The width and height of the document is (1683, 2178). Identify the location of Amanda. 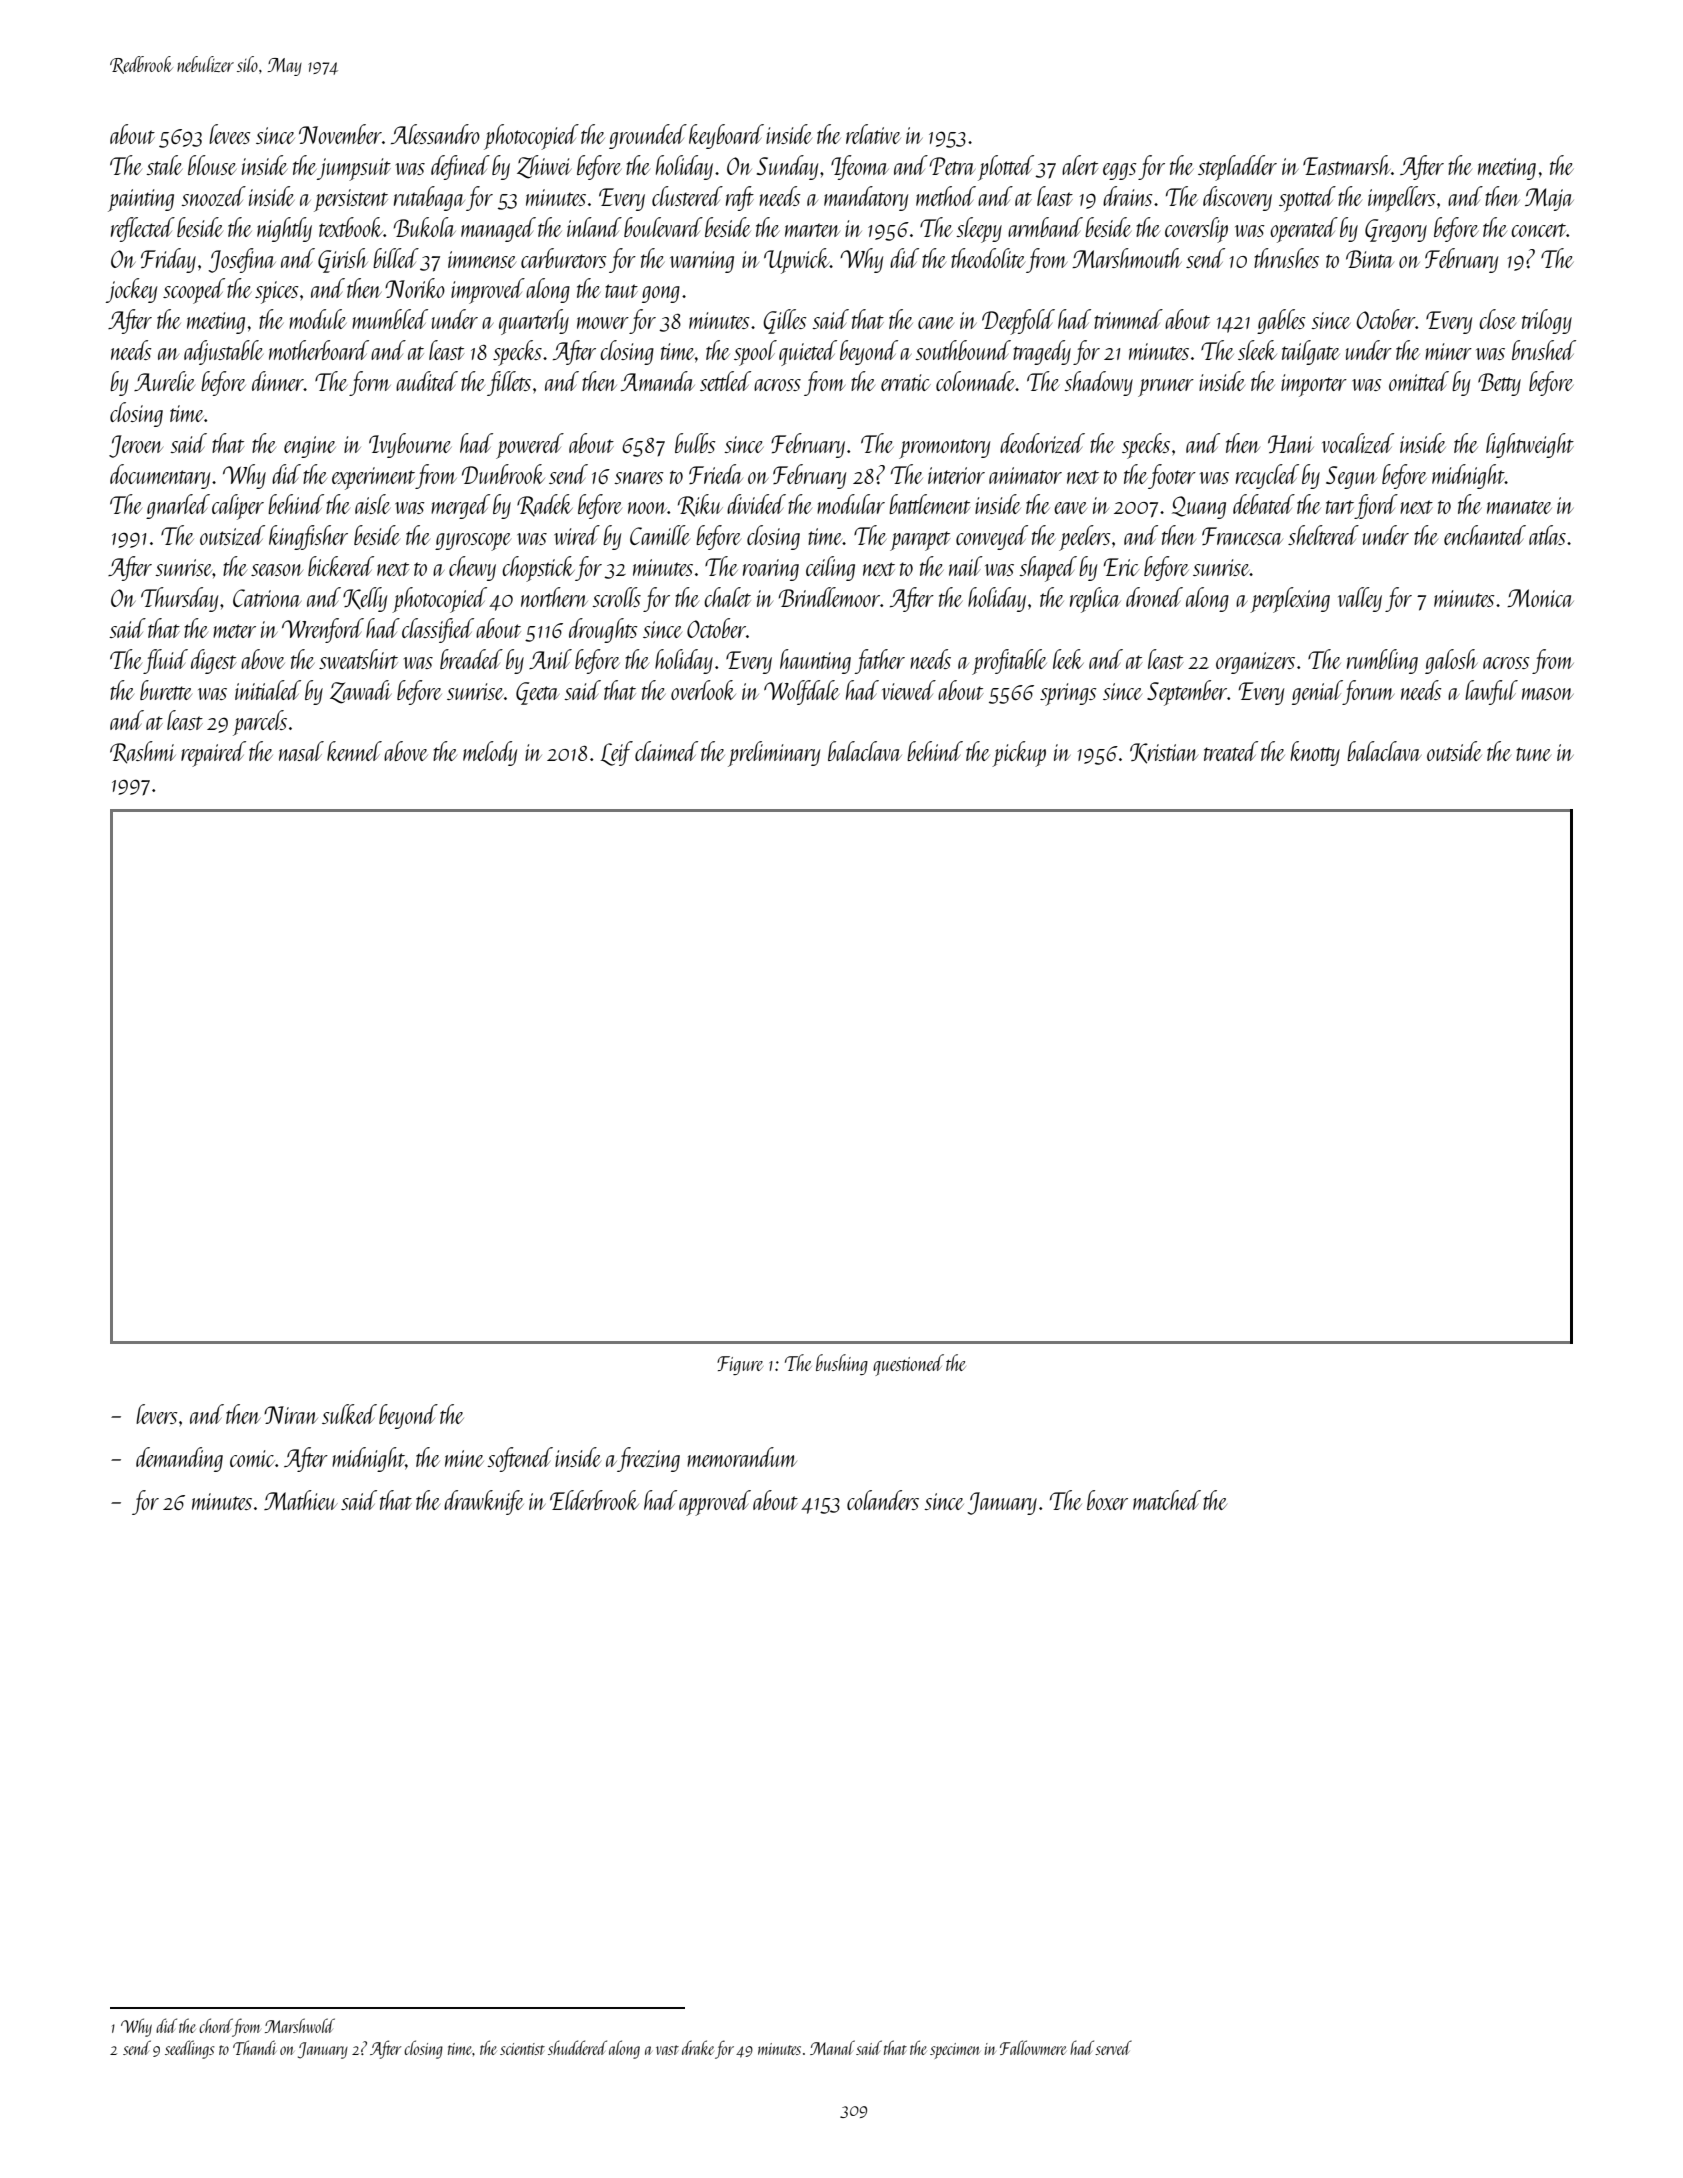
(658, 381).
